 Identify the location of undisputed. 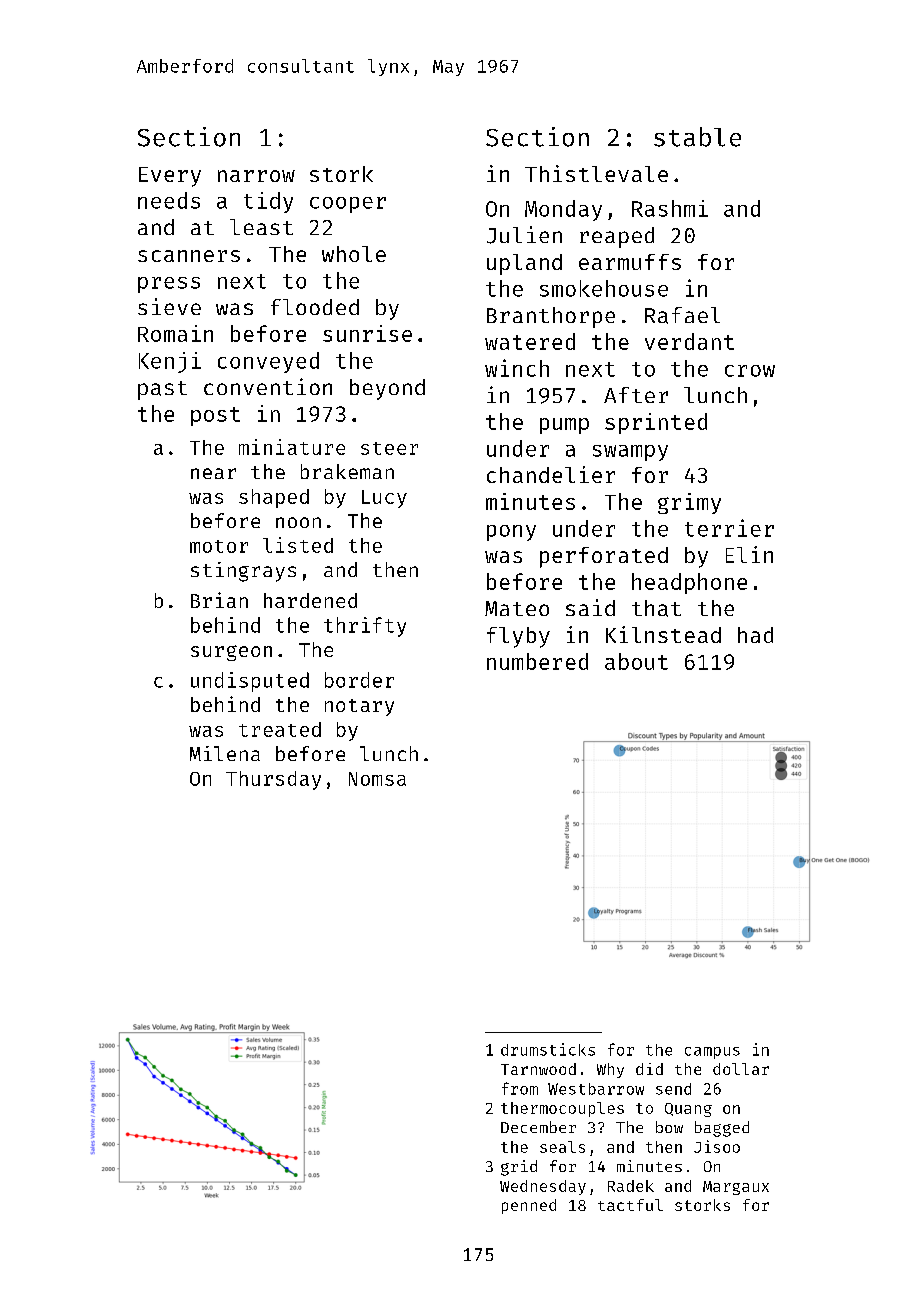
(250, 682).
